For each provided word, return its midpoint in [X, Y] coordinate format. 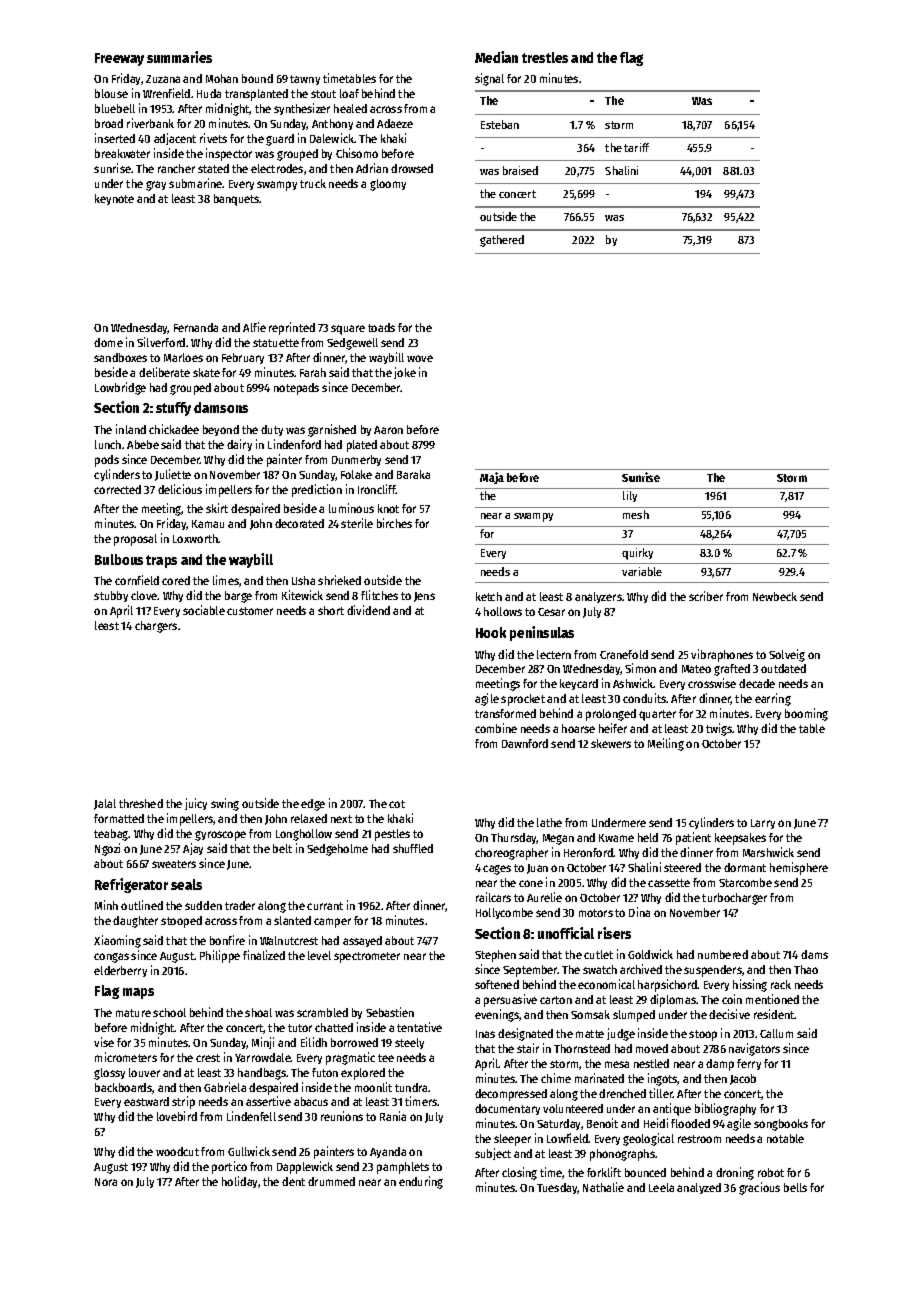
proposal [135, 540]
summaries [179, 57]
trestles [545, 57]
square [348, 330]
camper [332, 923]
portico [229, 1167]
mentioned [772, 999]
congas [111, 958]
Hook [491, 632]
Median [496, 57]
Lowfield [568, 1138]
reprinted [292, 328]
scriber [706, 596]
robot [771, 1172]
